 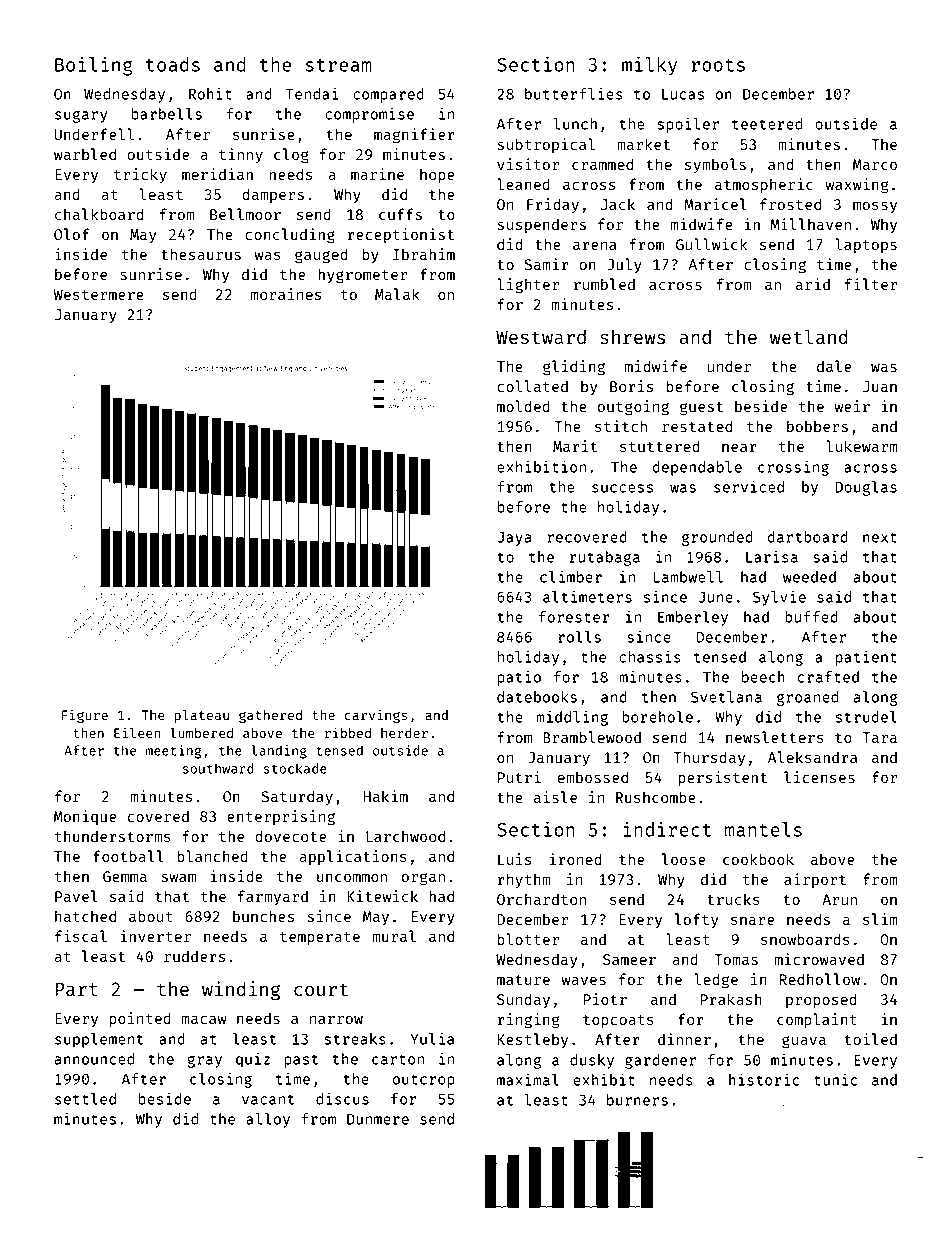 I want to click on roots, so click(x=718, y=65).
